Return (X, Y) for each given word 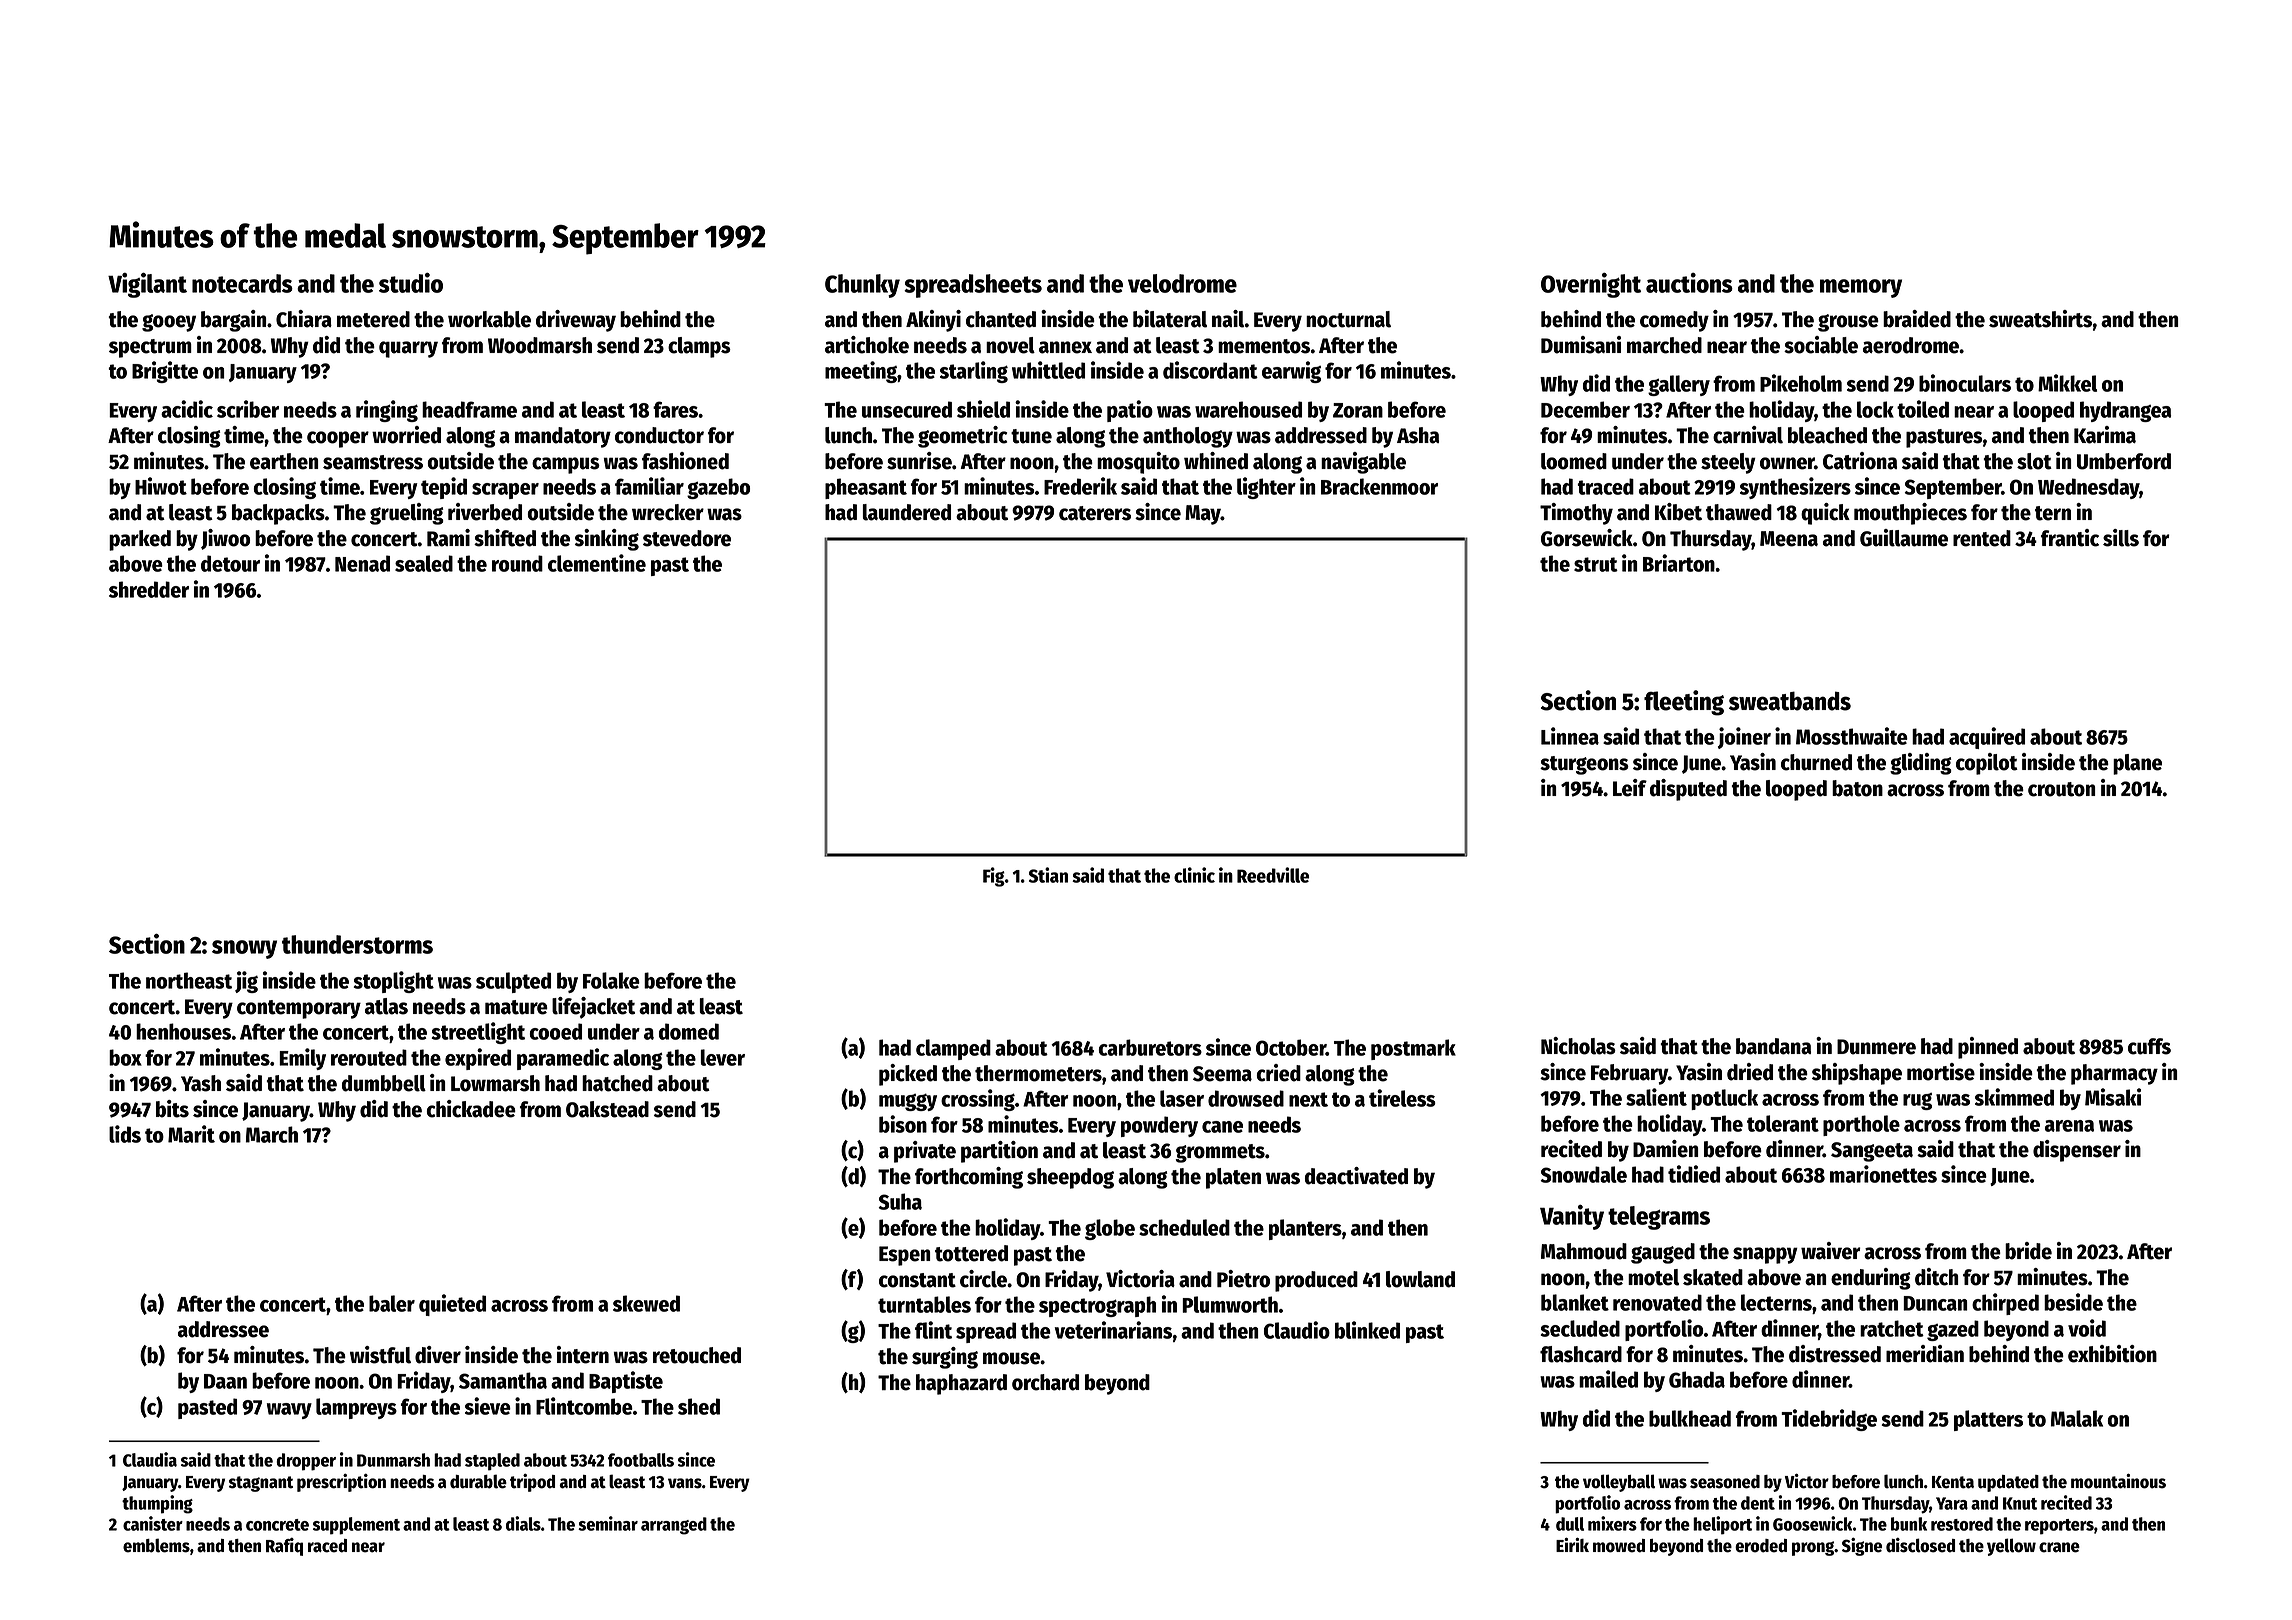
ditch (1936, 1277)
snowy (244, 949)
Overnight (1591, 285)
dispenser (2077, 1151)
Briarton (1679, 563)
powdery (1159, 1126)
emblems (156, 1545)
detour (230, 563)
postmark (1413, 1049)
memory (1861, 288)
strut (1596, 564)
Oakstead (607, 1109)
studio (411, 283)
